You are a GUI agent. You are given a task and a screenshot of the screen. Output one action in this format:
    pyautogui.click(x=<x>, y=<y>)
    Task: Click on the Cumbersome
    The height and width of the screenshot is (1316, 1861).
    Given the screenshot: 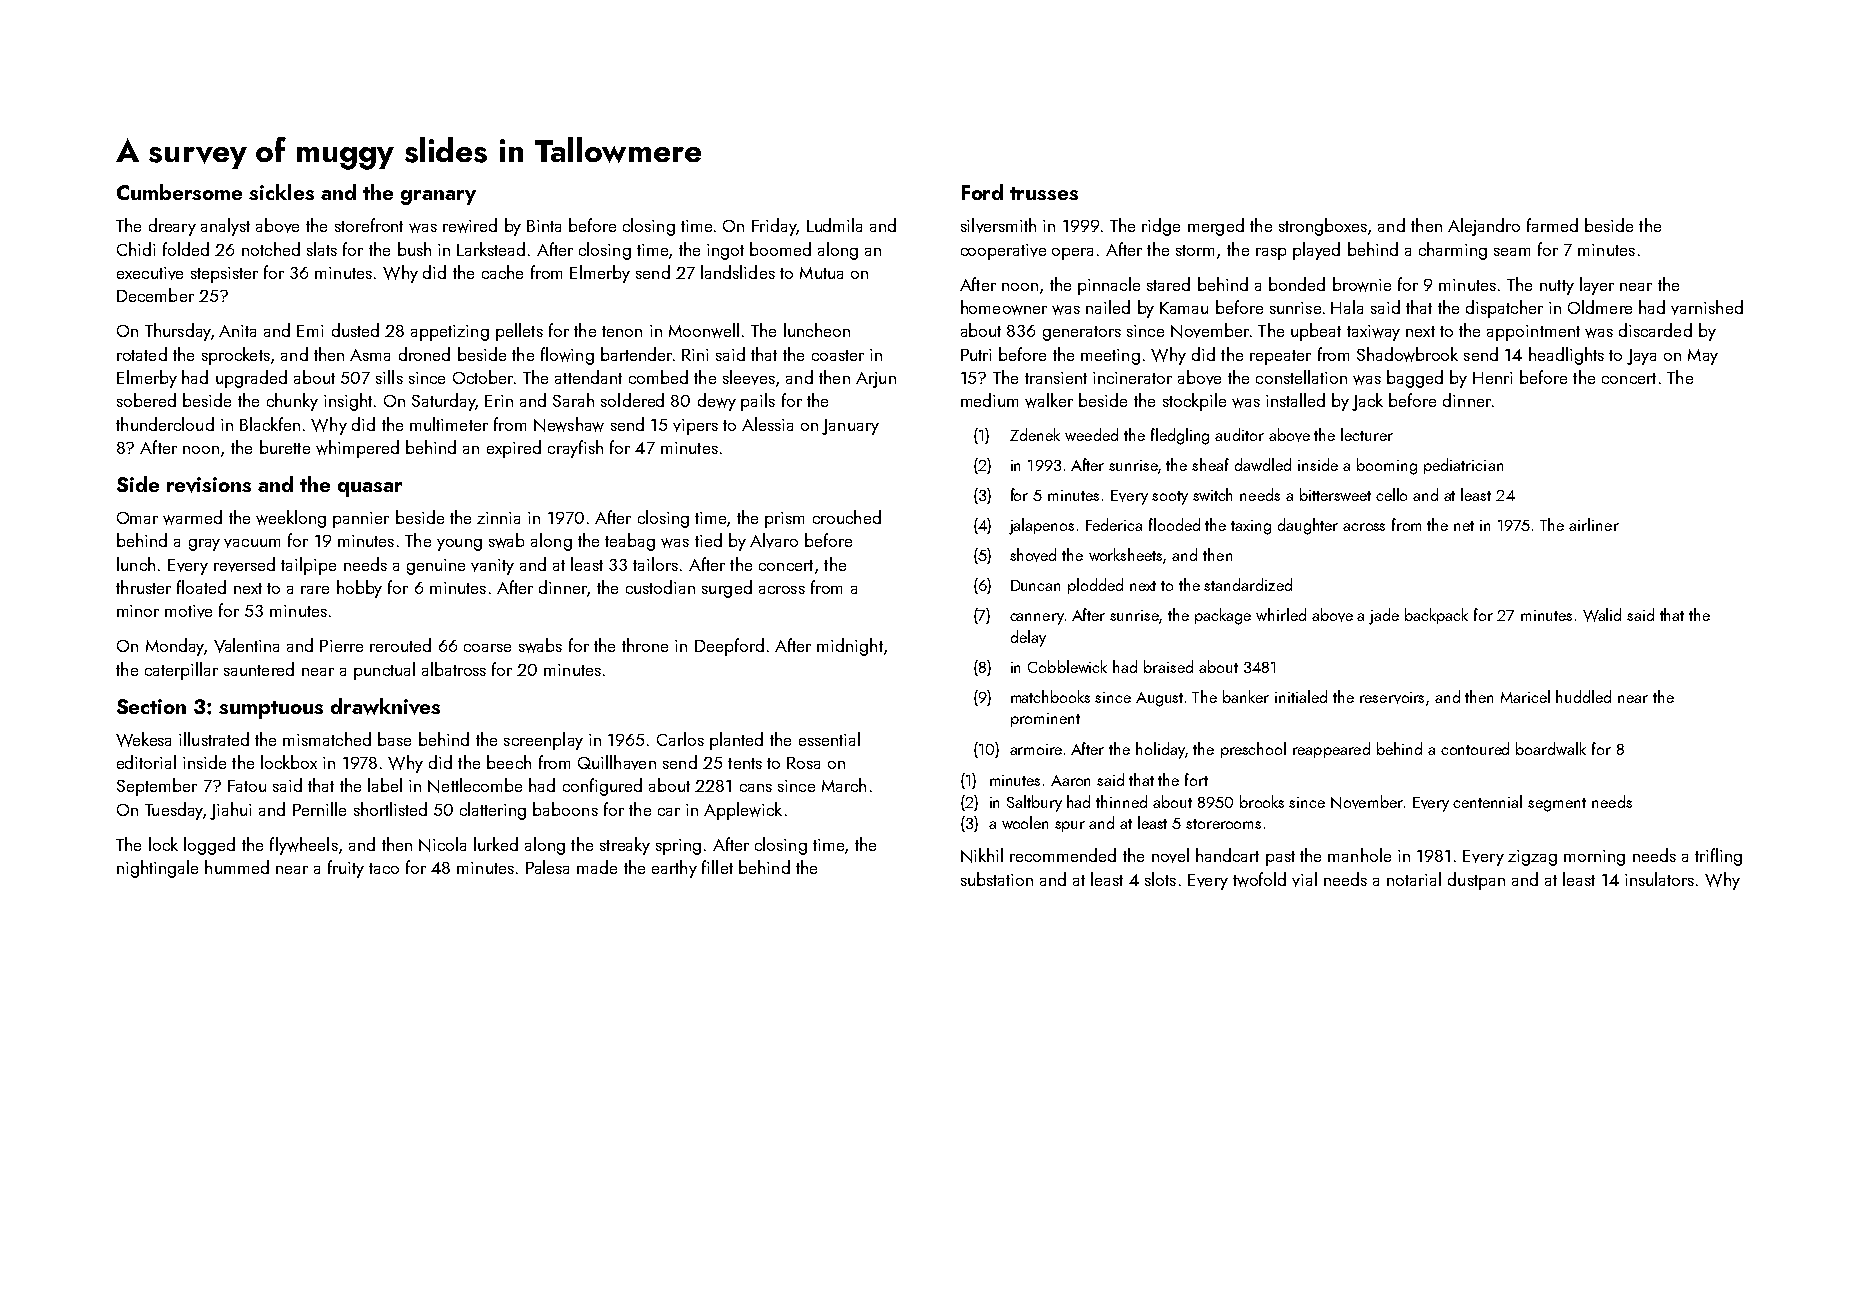 What is the action you would take?
    pyautogui.click(x=179, y=192)
